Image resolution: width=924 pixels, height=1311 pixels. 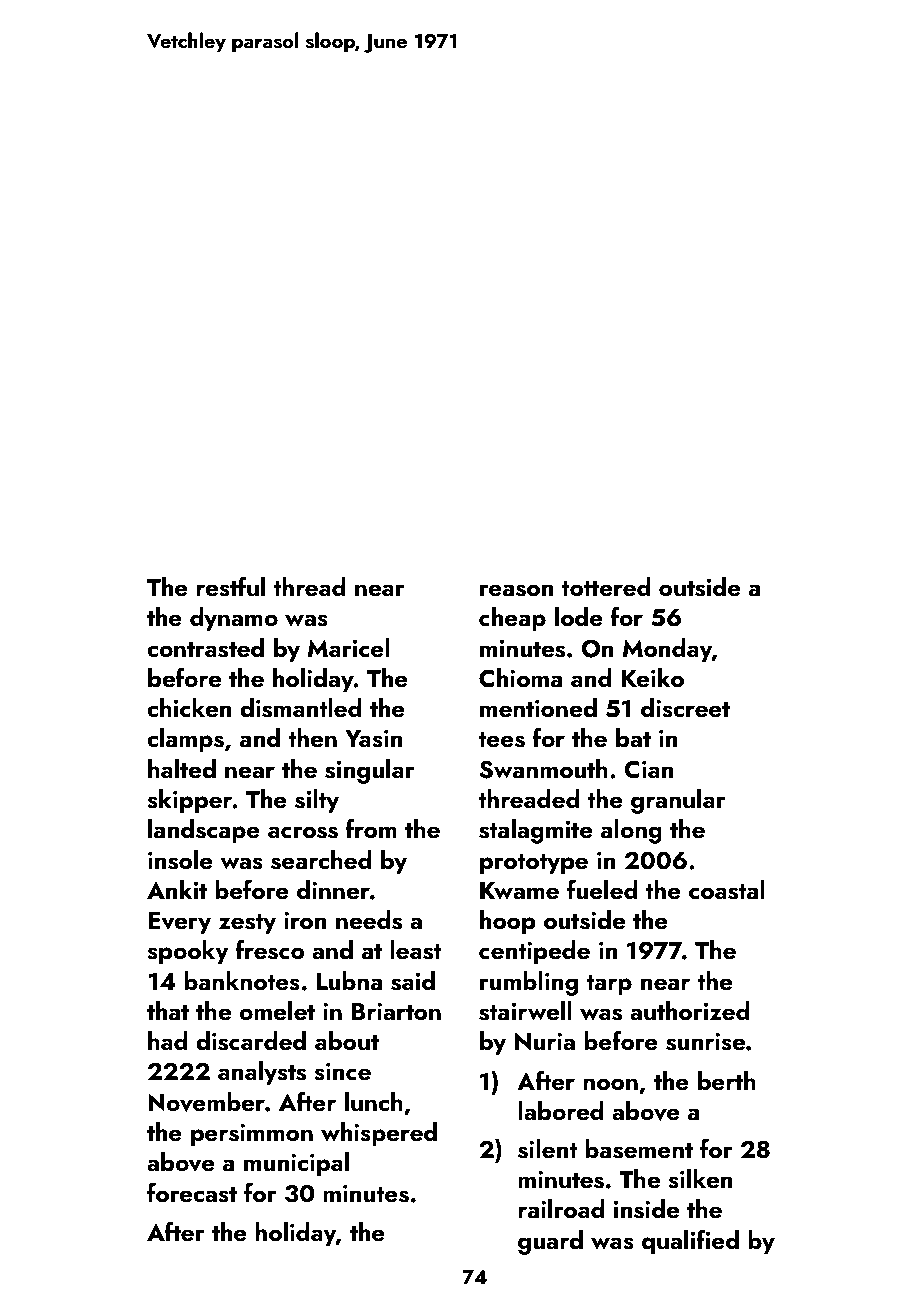 What do you see at coordinates (373, 738) in the screenshot?
I see `Yasin` at bounding box center [373, 738].
